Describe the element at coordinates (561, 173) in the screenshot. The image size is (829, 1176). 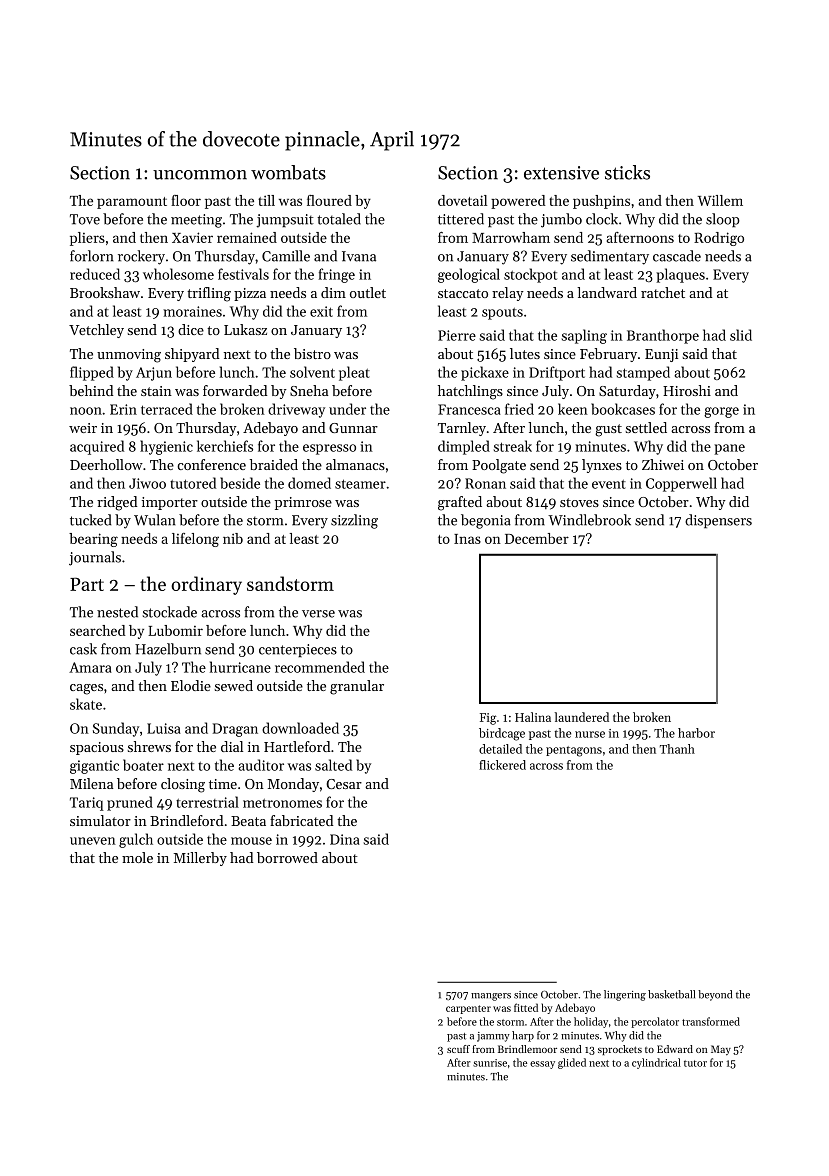
I see `extensive` at that location.
